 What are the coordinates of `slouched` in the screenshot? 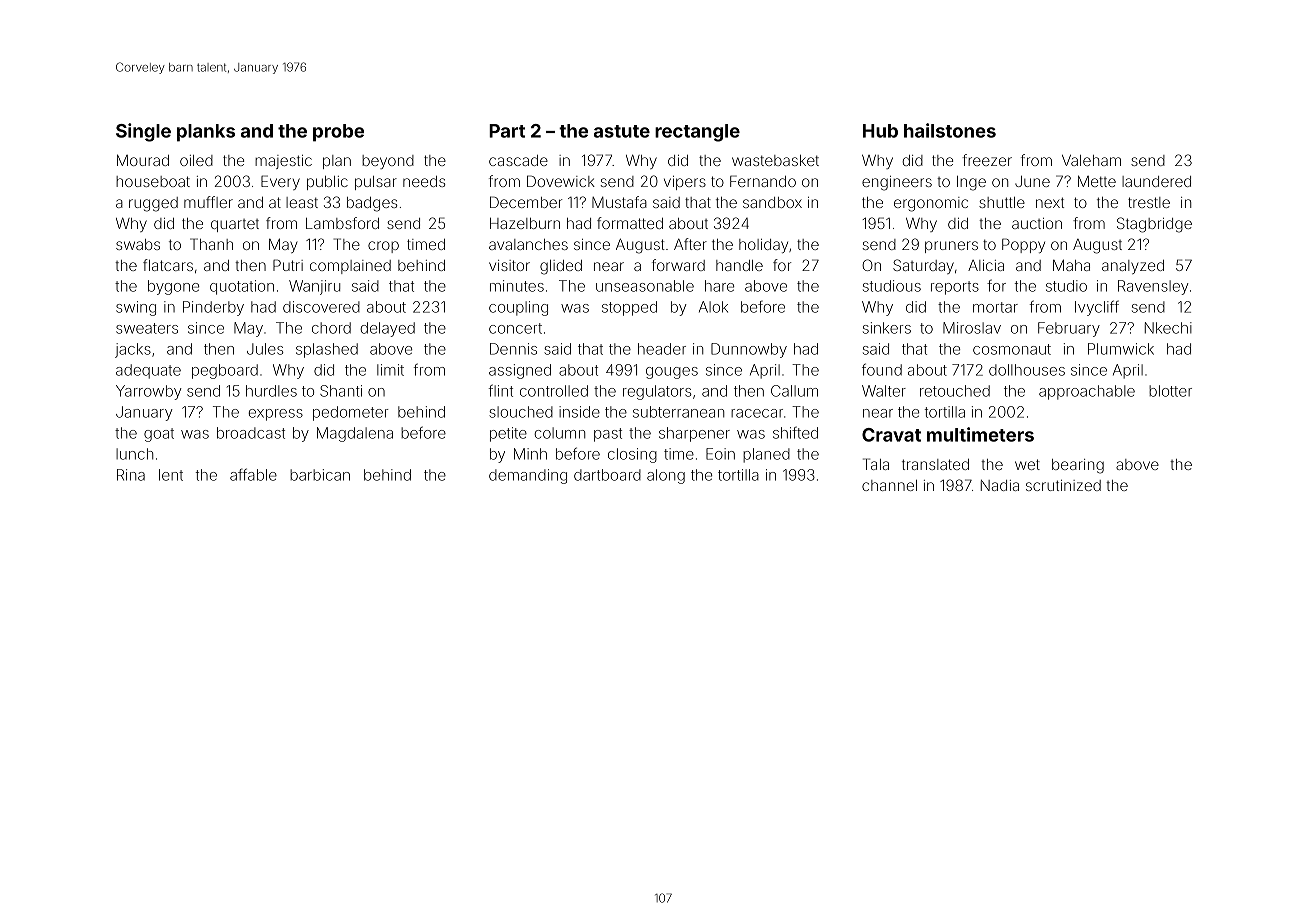 It's located at (521, 412).
